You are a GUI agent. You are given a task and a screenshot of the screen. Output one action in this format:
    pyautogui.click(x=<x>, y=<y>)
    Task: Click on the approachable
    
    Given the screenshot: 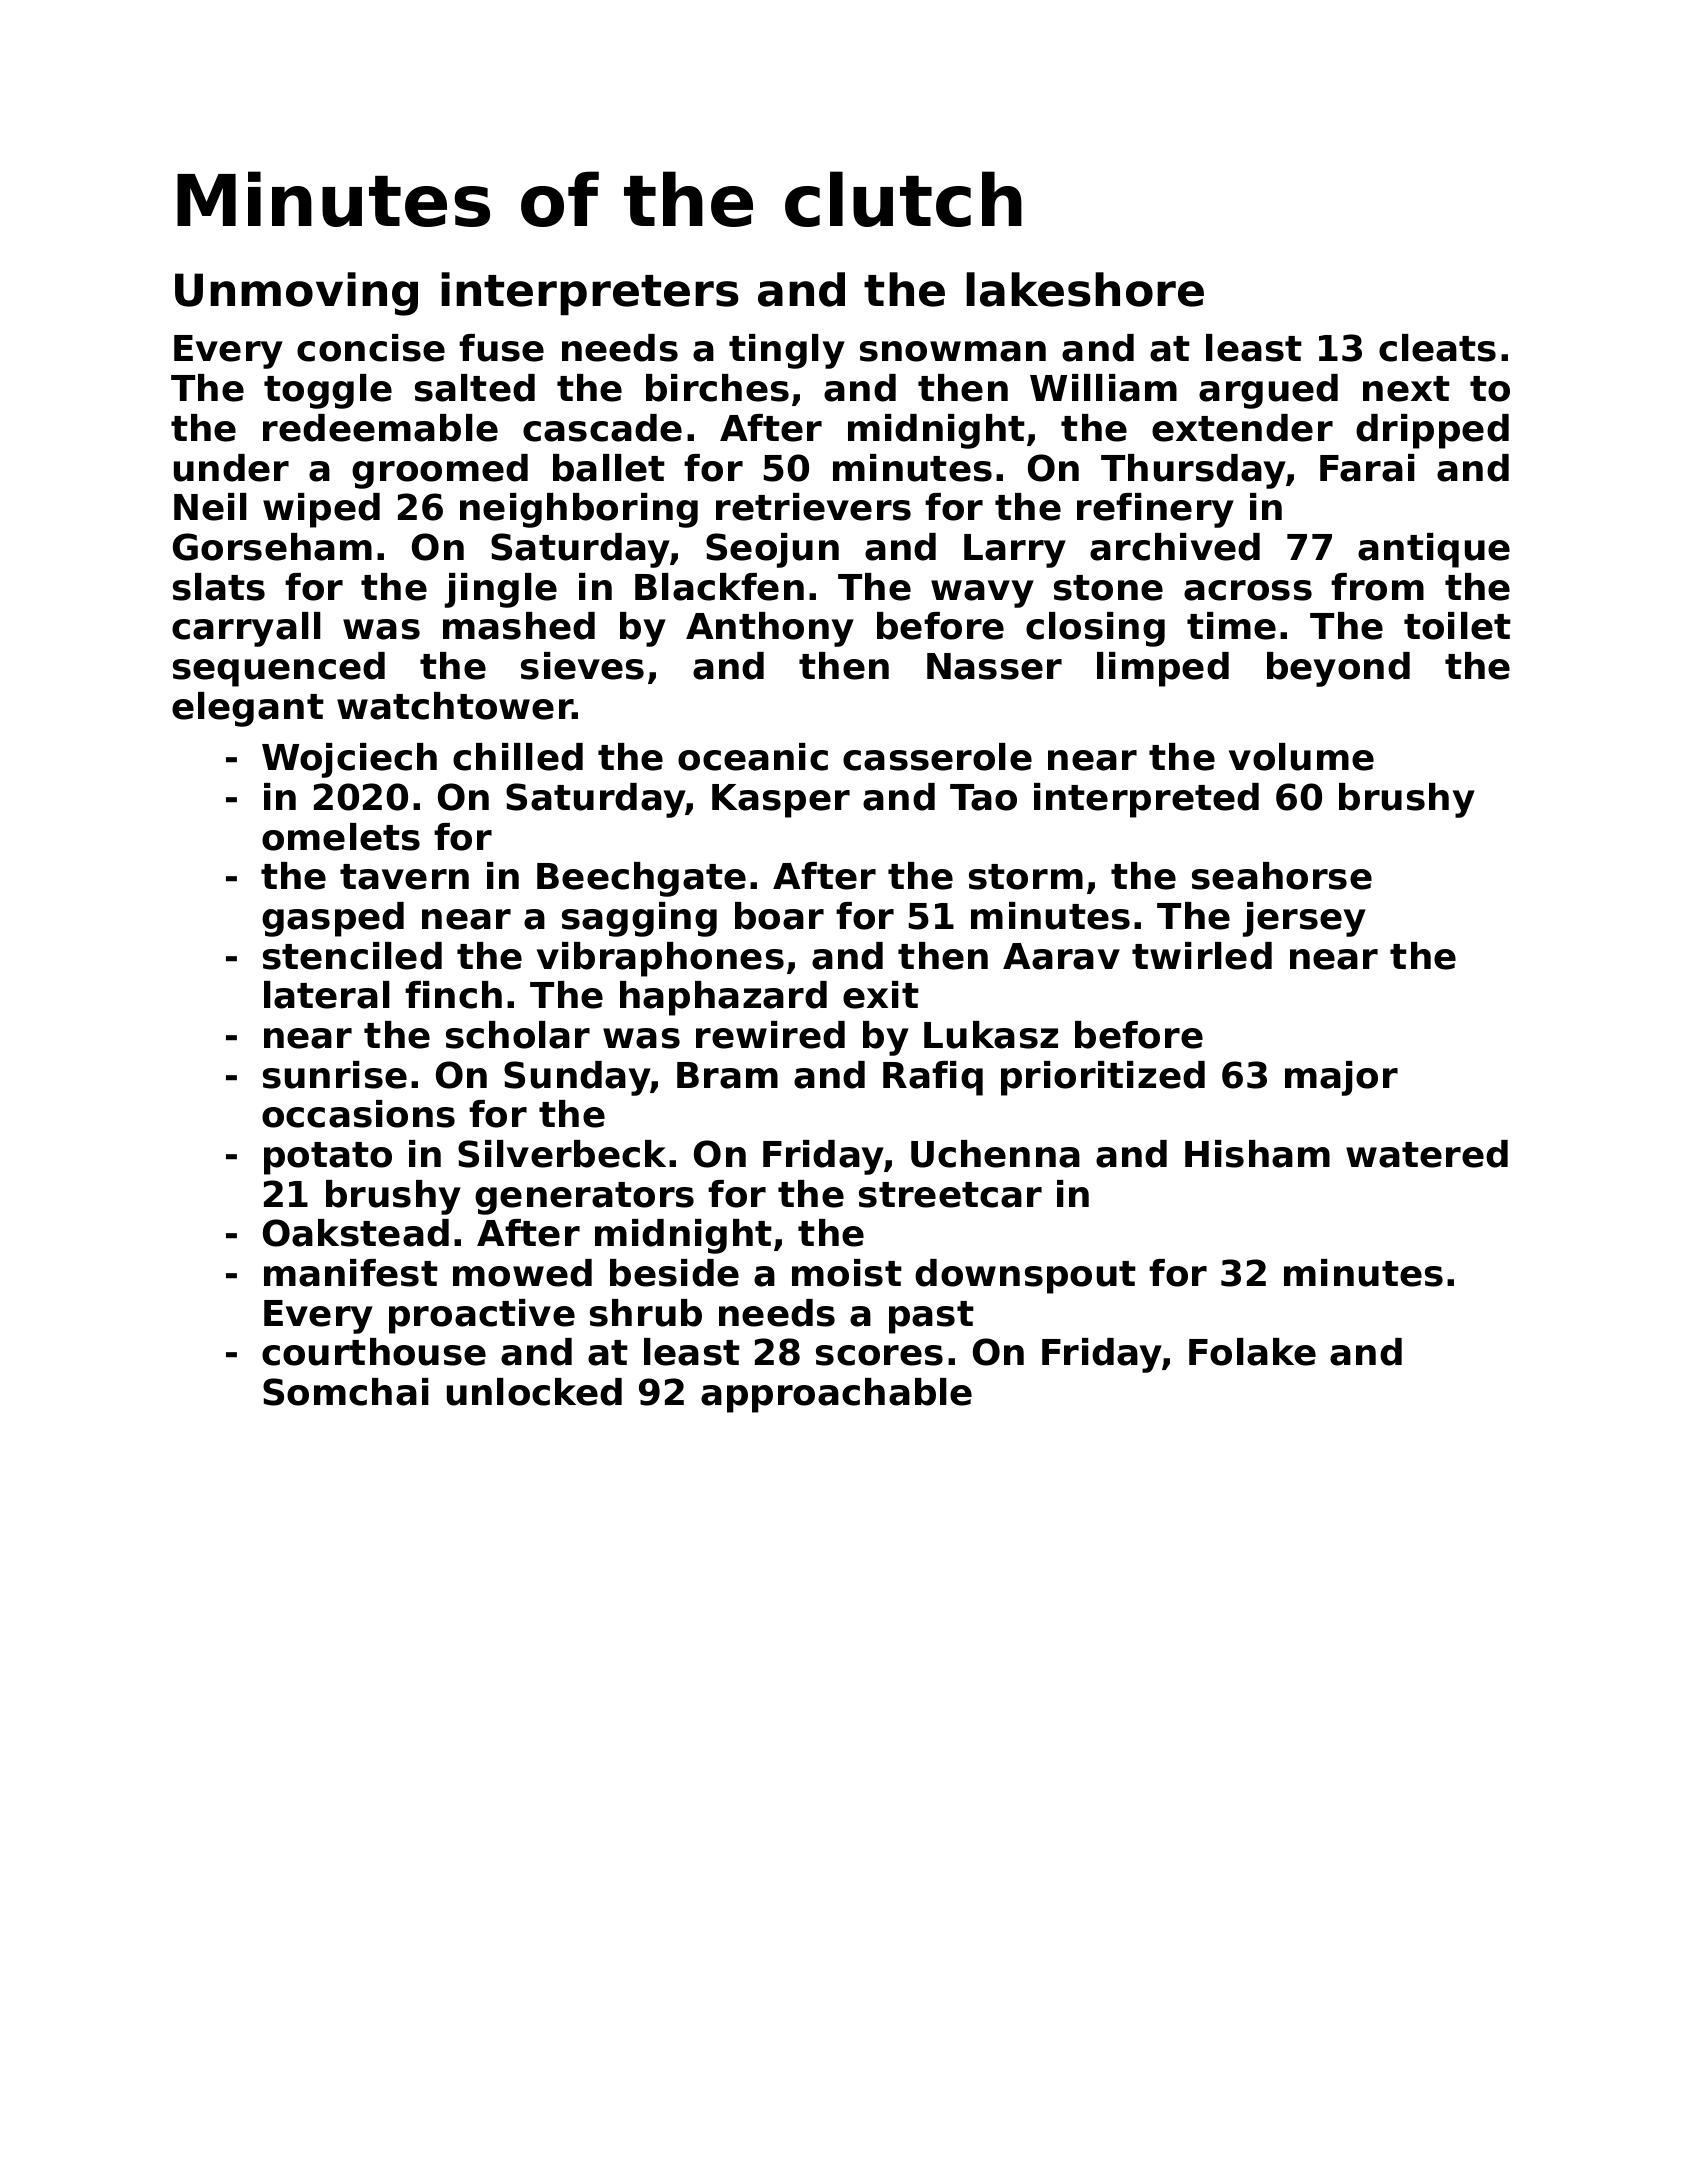 What is the action you would take?
    pyautogui.click(x=836, y=1395)
